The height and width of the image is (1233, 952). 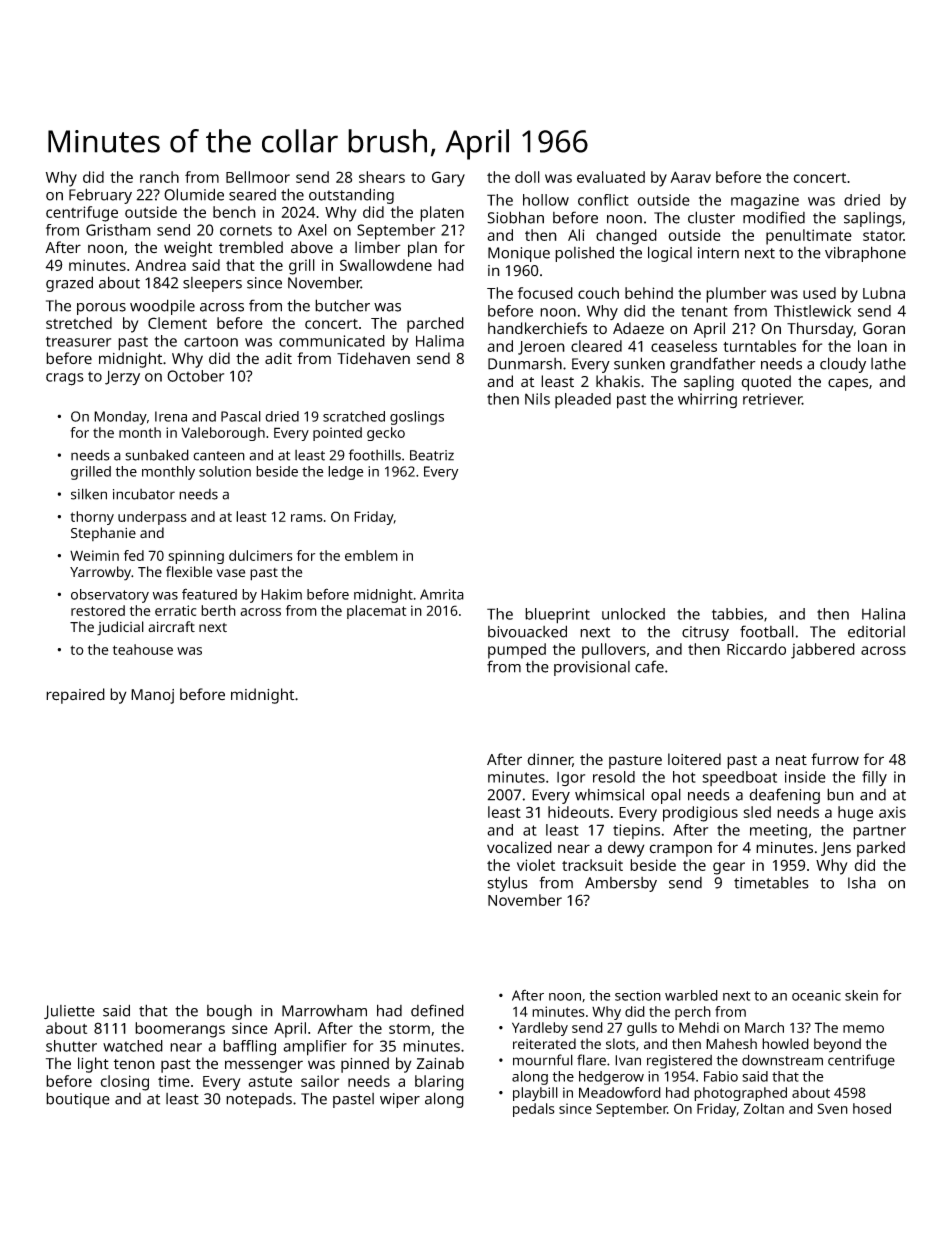 I want to click on boomerangs, so click(x=180, y=1030).
